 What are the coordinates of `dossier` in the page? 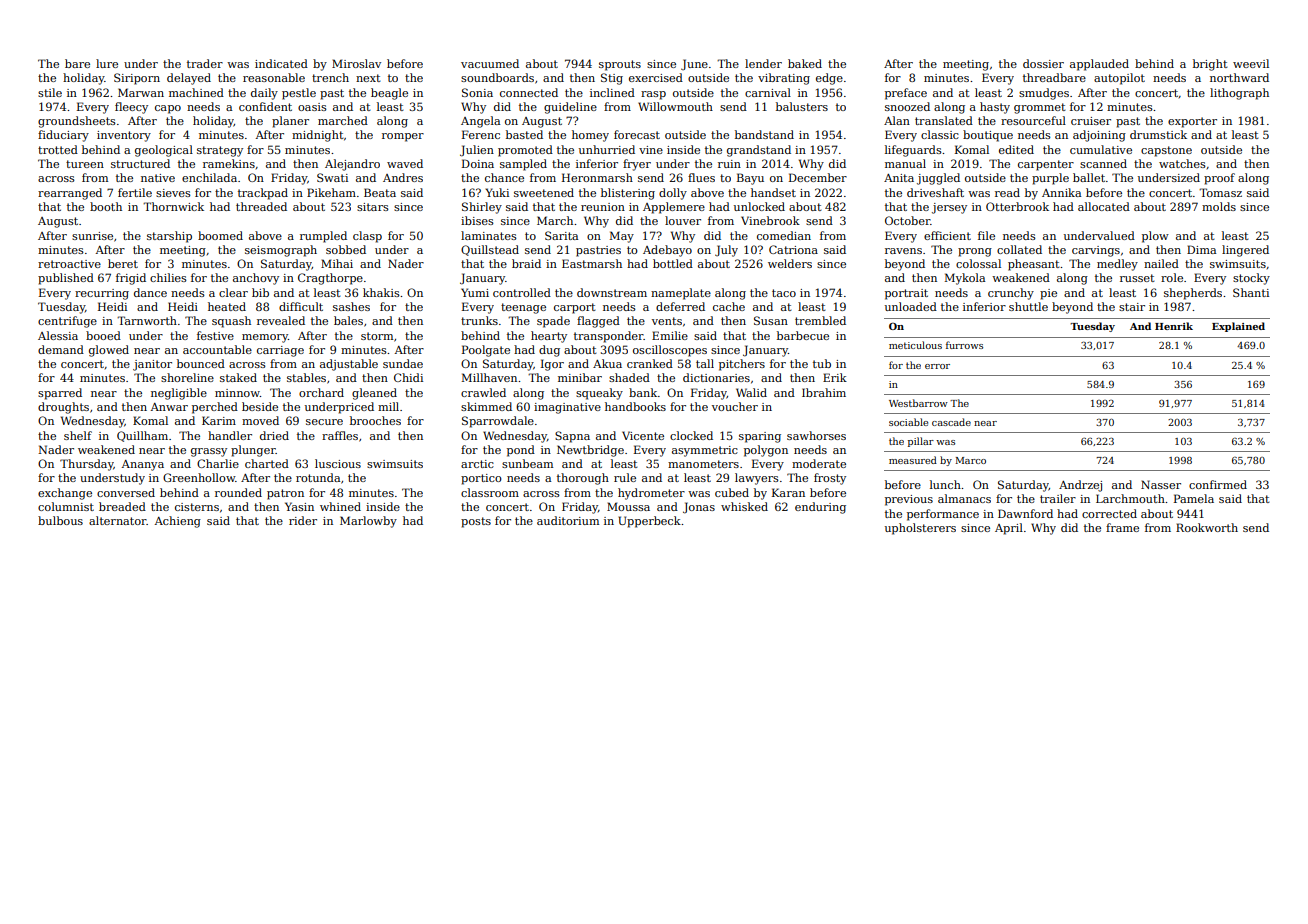 It's located at (1043, 63).
